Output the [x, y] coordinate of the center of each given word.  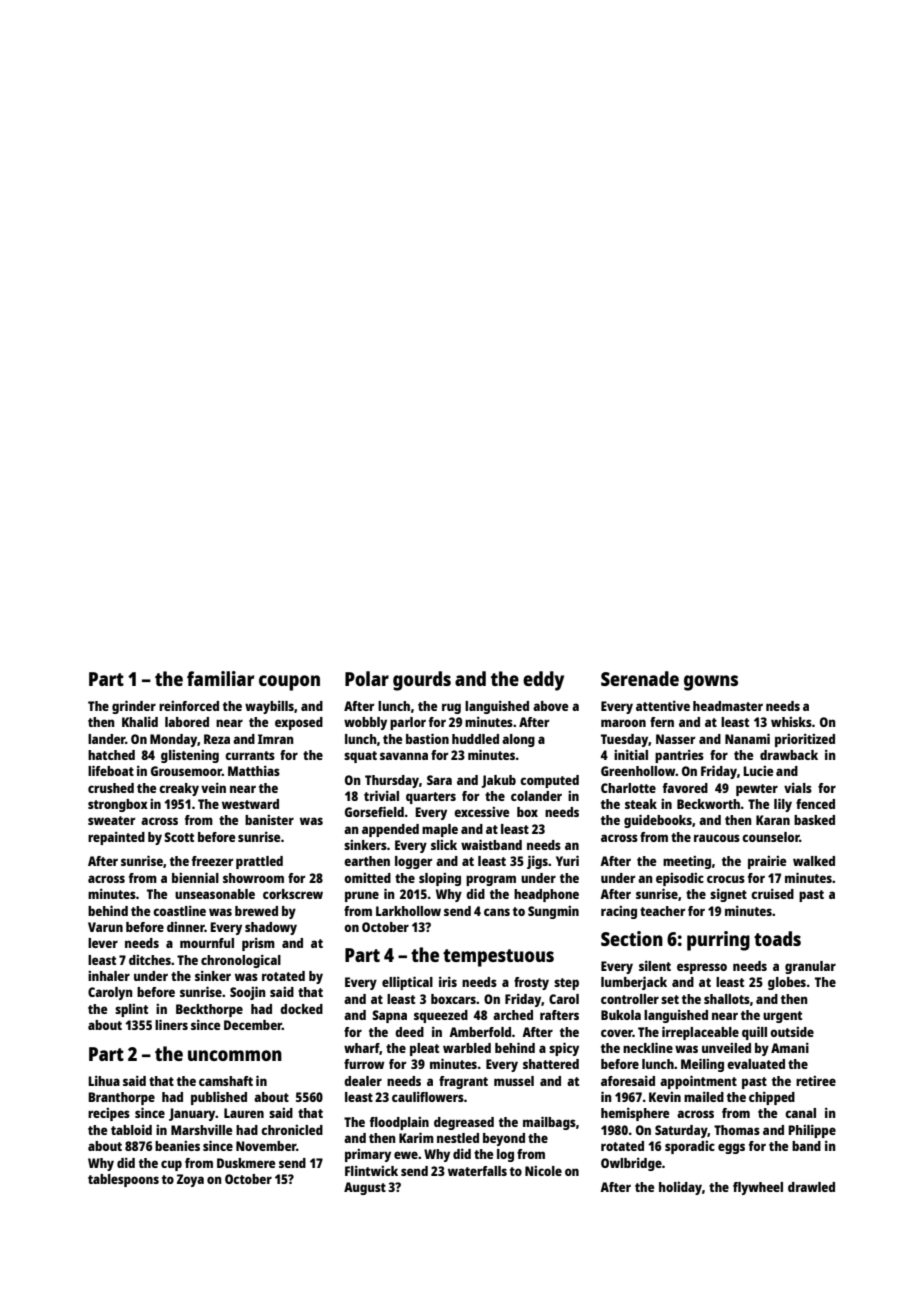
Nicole [543, 1171]
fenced [815, 804]
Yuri [567, 860]
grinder [134, 707]
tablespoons [123, 1180]
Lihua [104, 1080]
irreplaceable [700, 1033]
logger [413, 862]
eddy [543, 681]
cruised [772, 893]
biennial [195, 877]
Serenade [640, 678]
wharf [362, 1049]
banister [269, 820]
